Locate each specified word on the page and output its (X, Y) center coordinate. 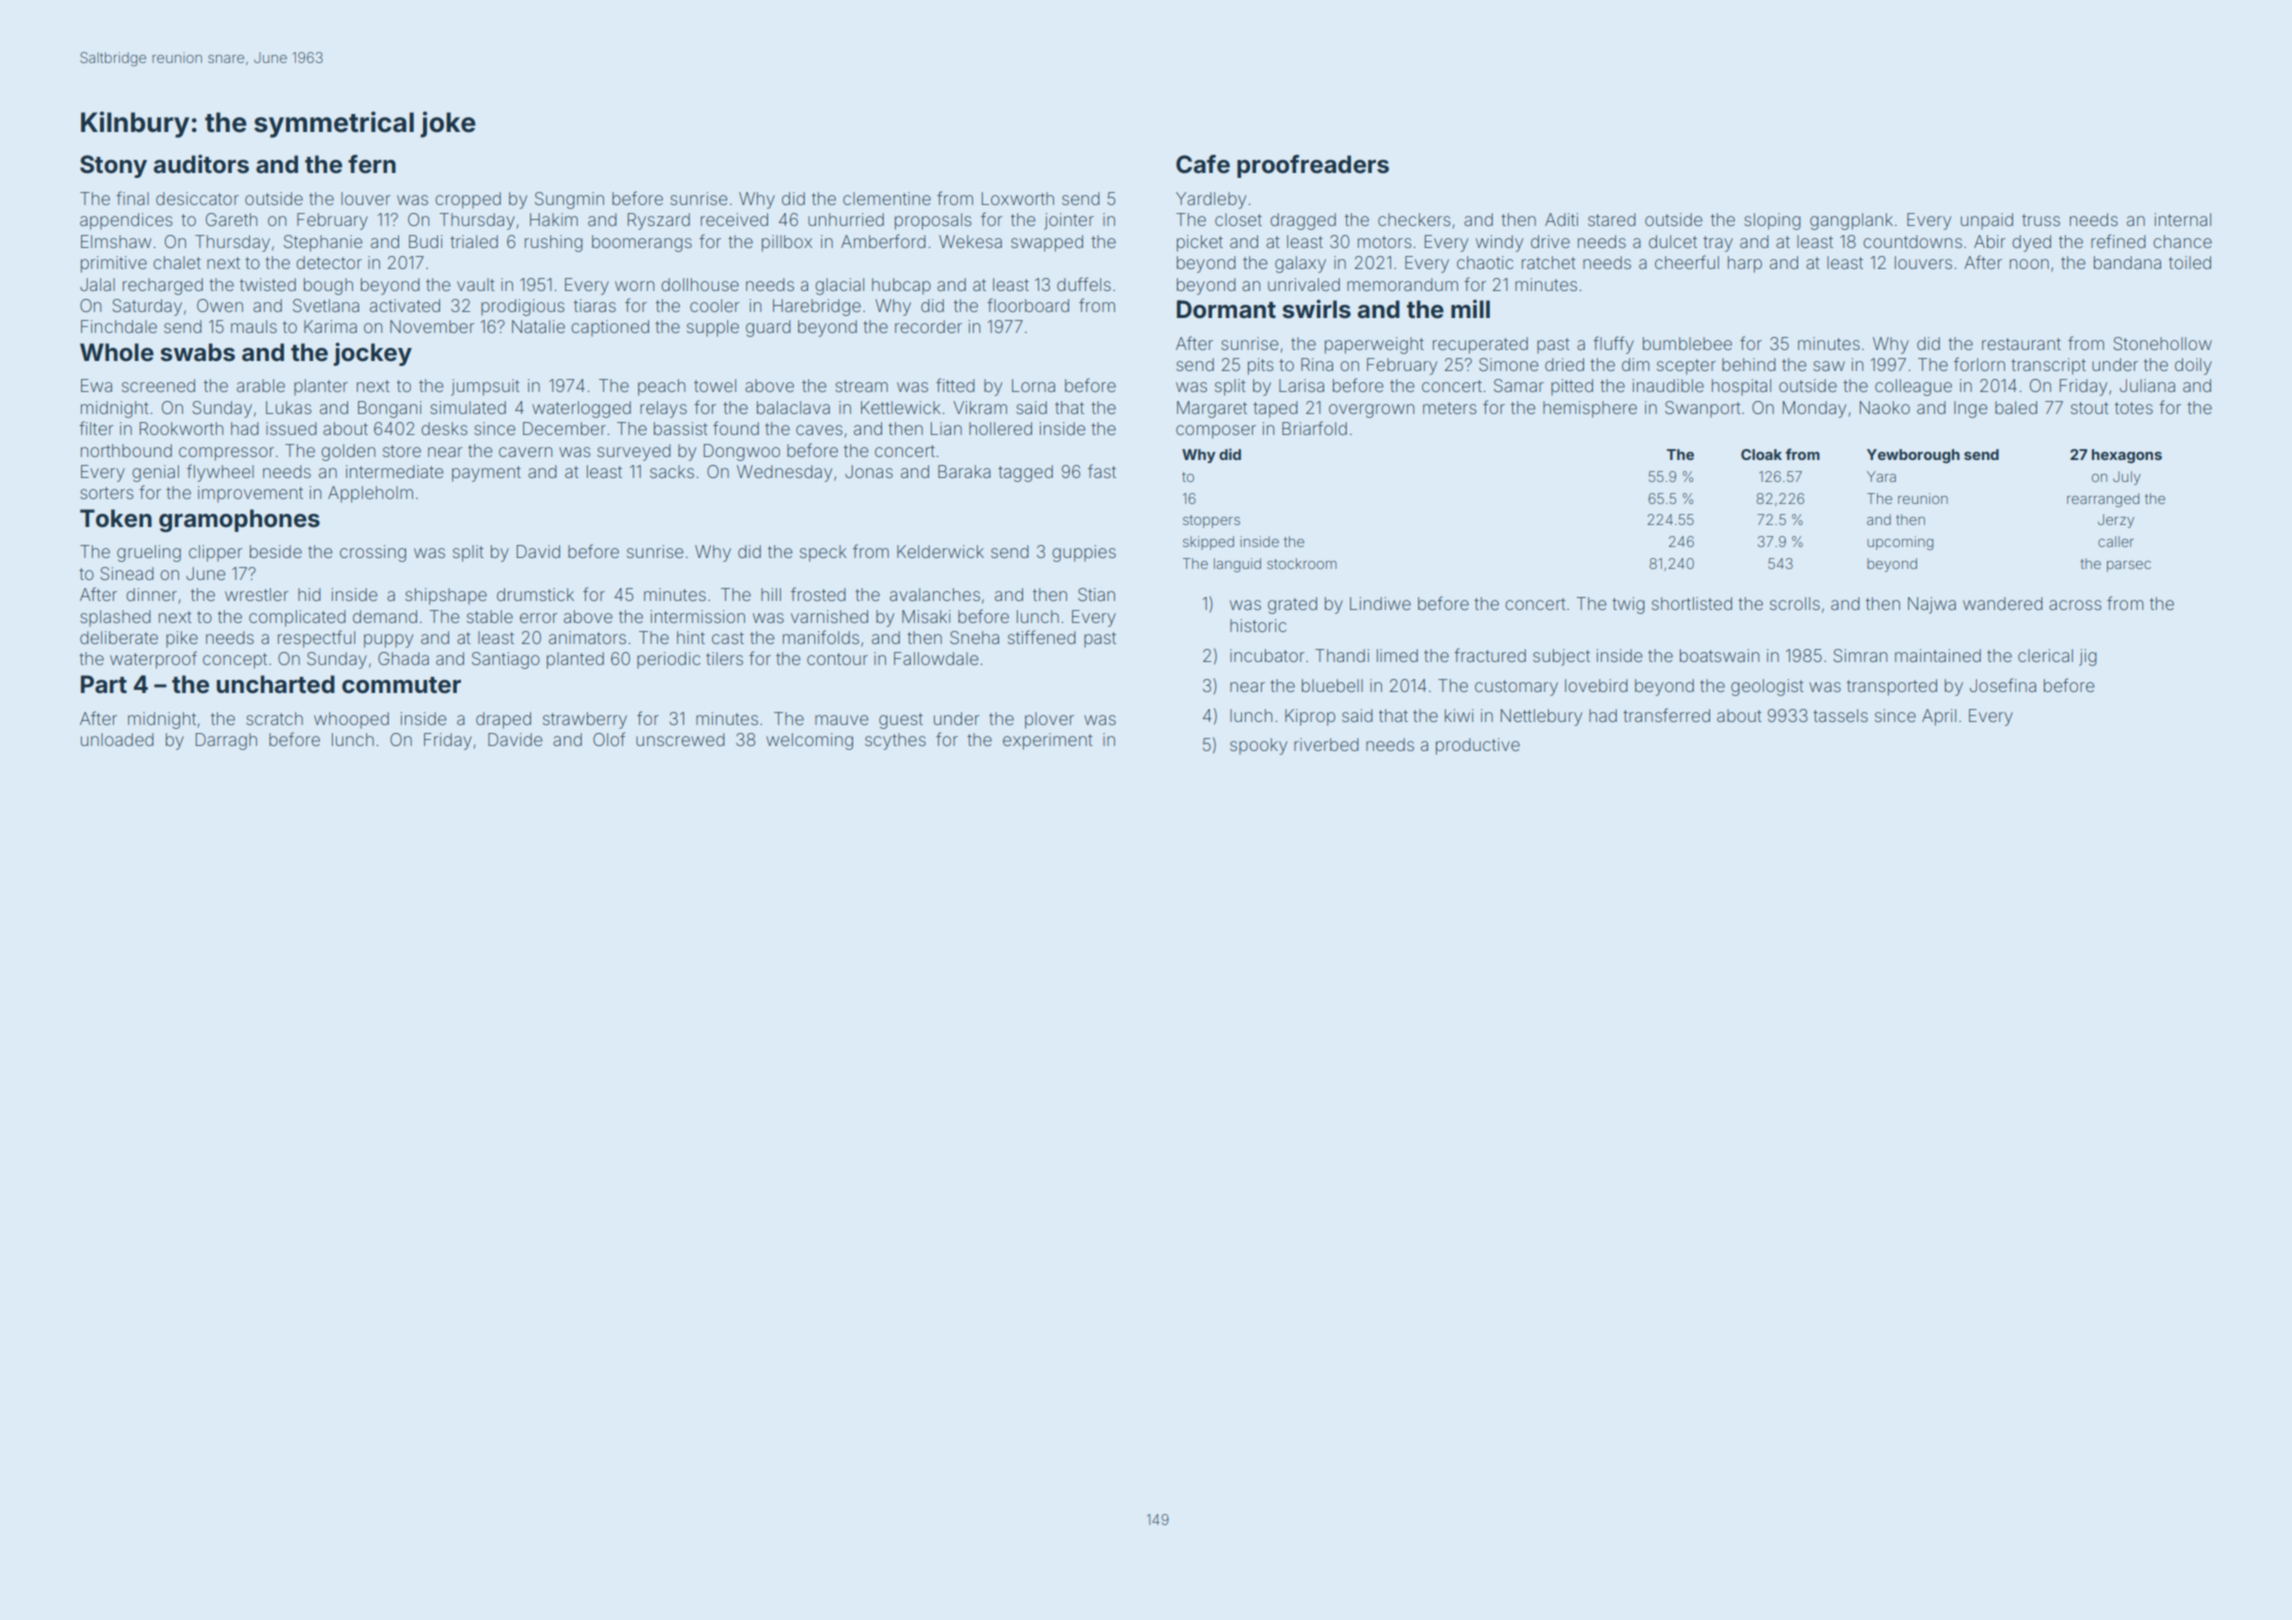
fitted (955, 385)
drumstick (535, 594)
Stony (113, 166)
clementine (887, 198)
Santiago (506, 660)
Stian (1096, 594)
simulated (468, 407)
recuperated (1480, 345)
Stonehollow (2162, 343)
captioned (610, 328)
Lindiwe (1380, 603)
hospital (1741, 387)
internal (2183, 219)
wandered (2003, 603)
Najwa (1932, 605)
